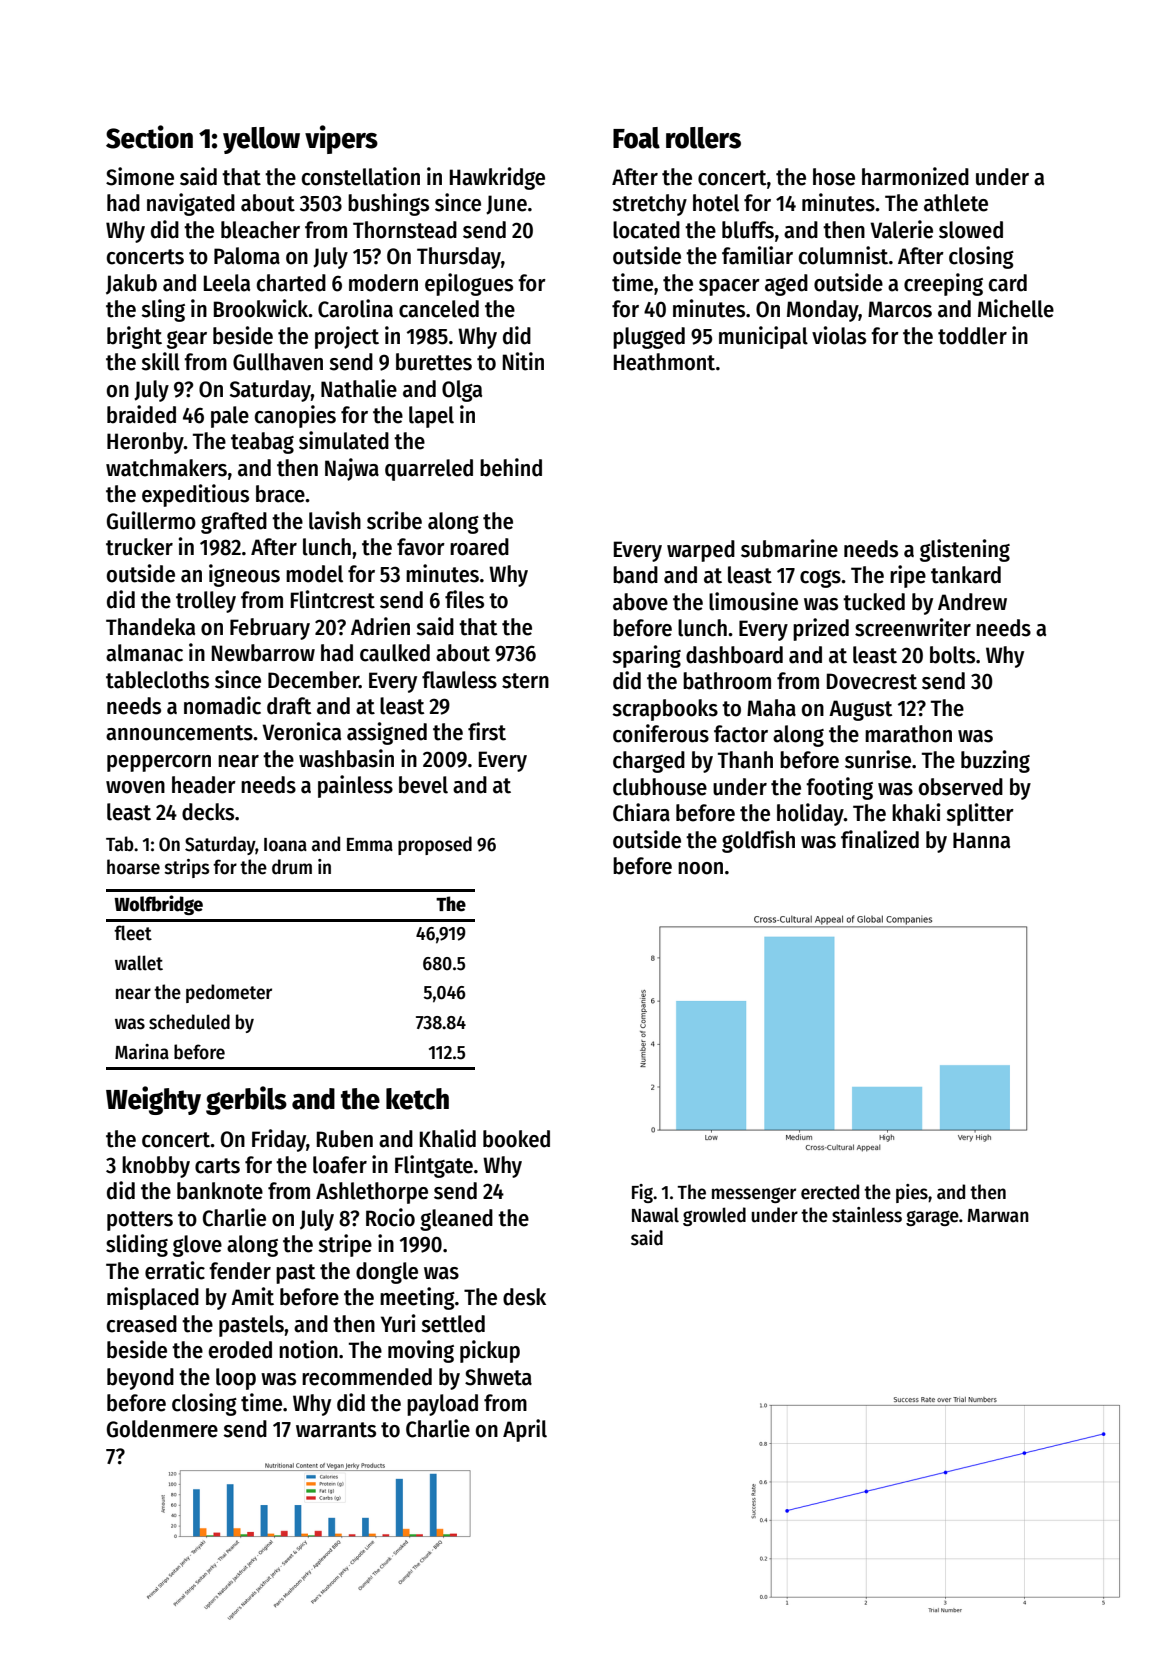  What do you see at coordinates (208, 812) in the document?
I see `decks` at bounding box center [208, 812].
